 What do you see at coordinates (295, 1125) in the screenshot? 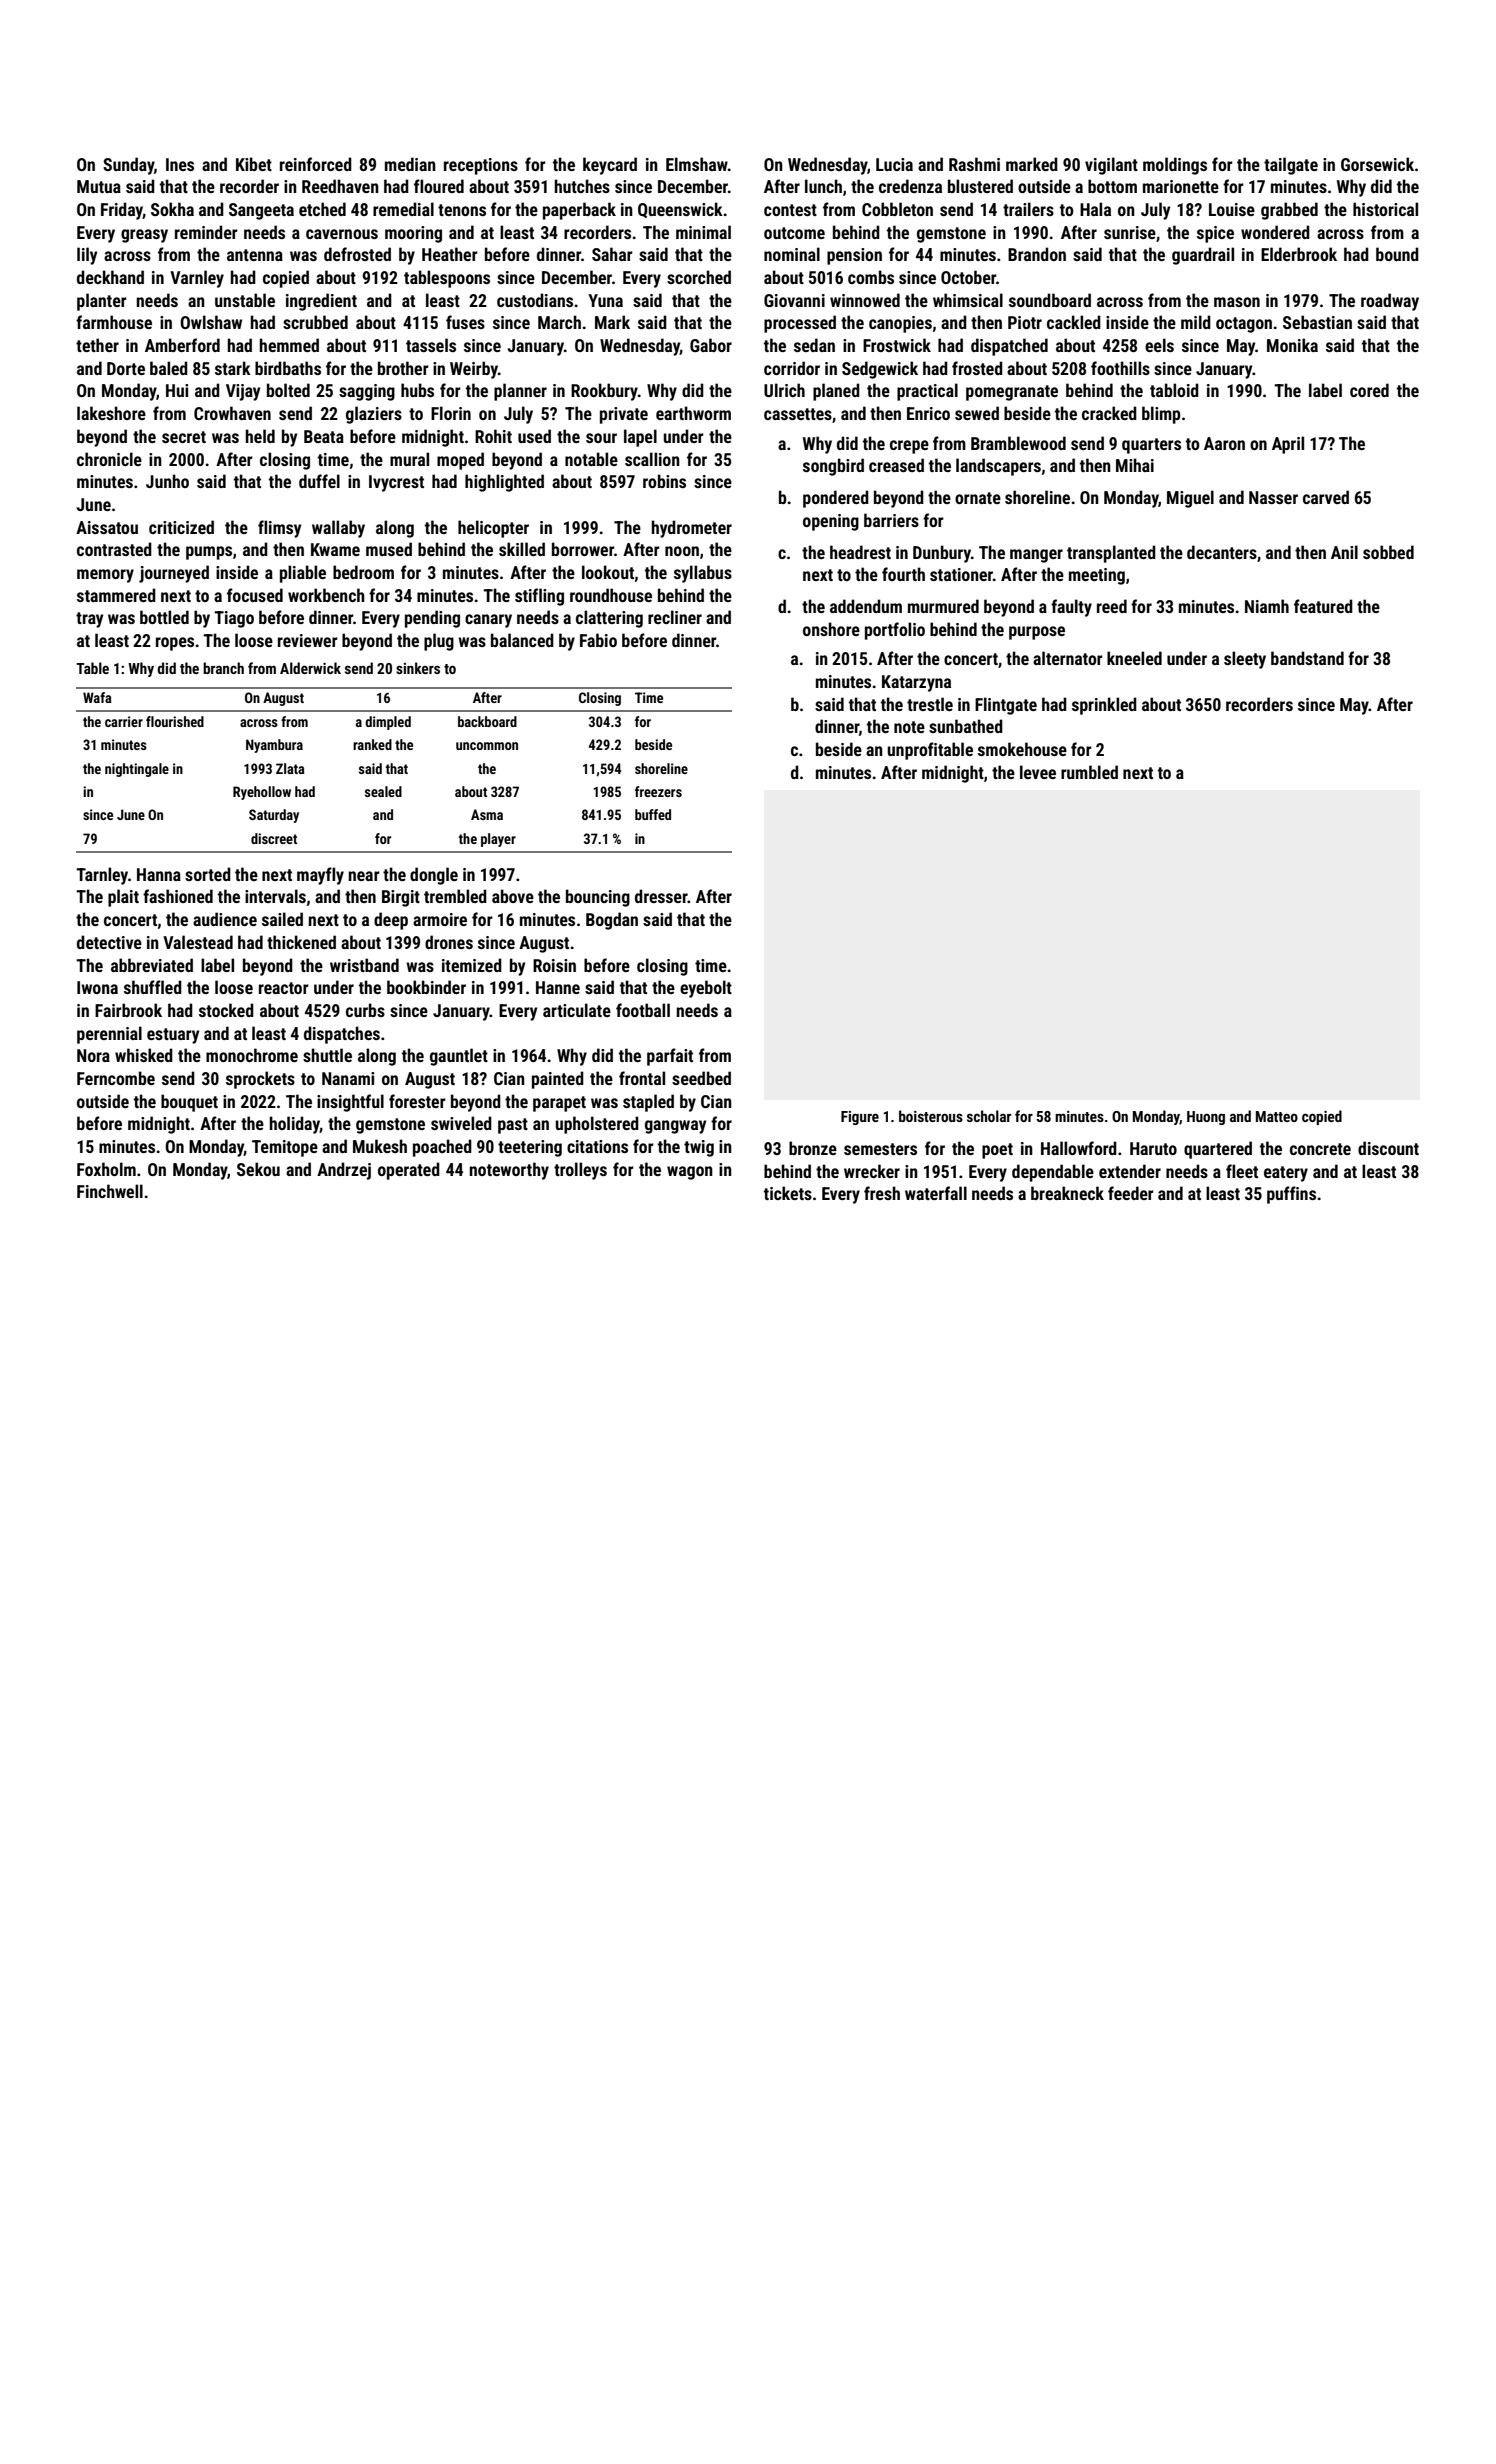
I see `holiday` at bounding box center [295, 1125].
